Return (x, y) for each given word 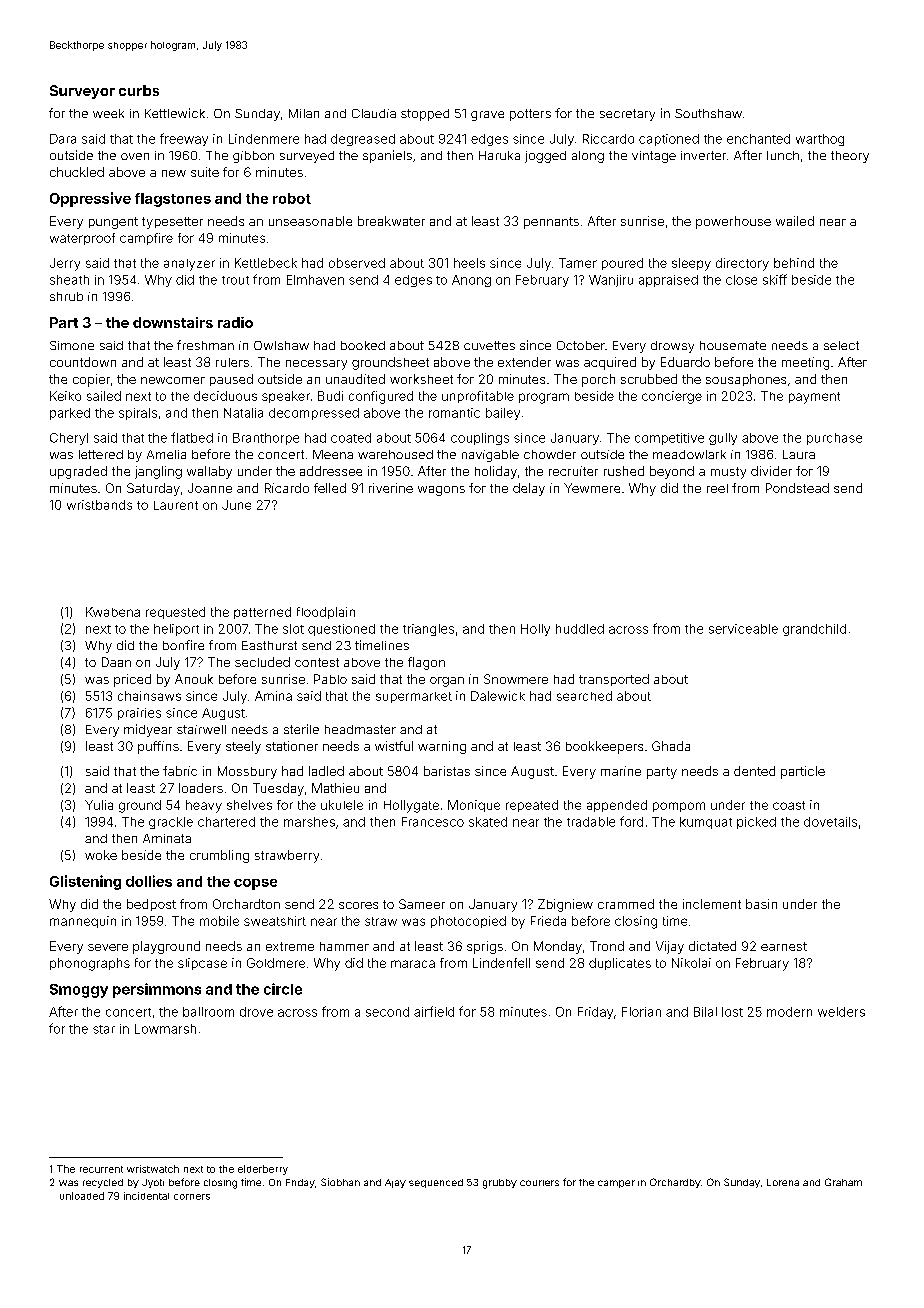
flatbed (192, 437)
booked (363, 345)
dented (754, 771)
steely (243, 747)
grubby (500, 1184)
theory (850, 157)
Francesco (433, 822)
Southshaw (708, 113)
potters (530, 115)
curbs (139, 90)
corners (192, 1197)
